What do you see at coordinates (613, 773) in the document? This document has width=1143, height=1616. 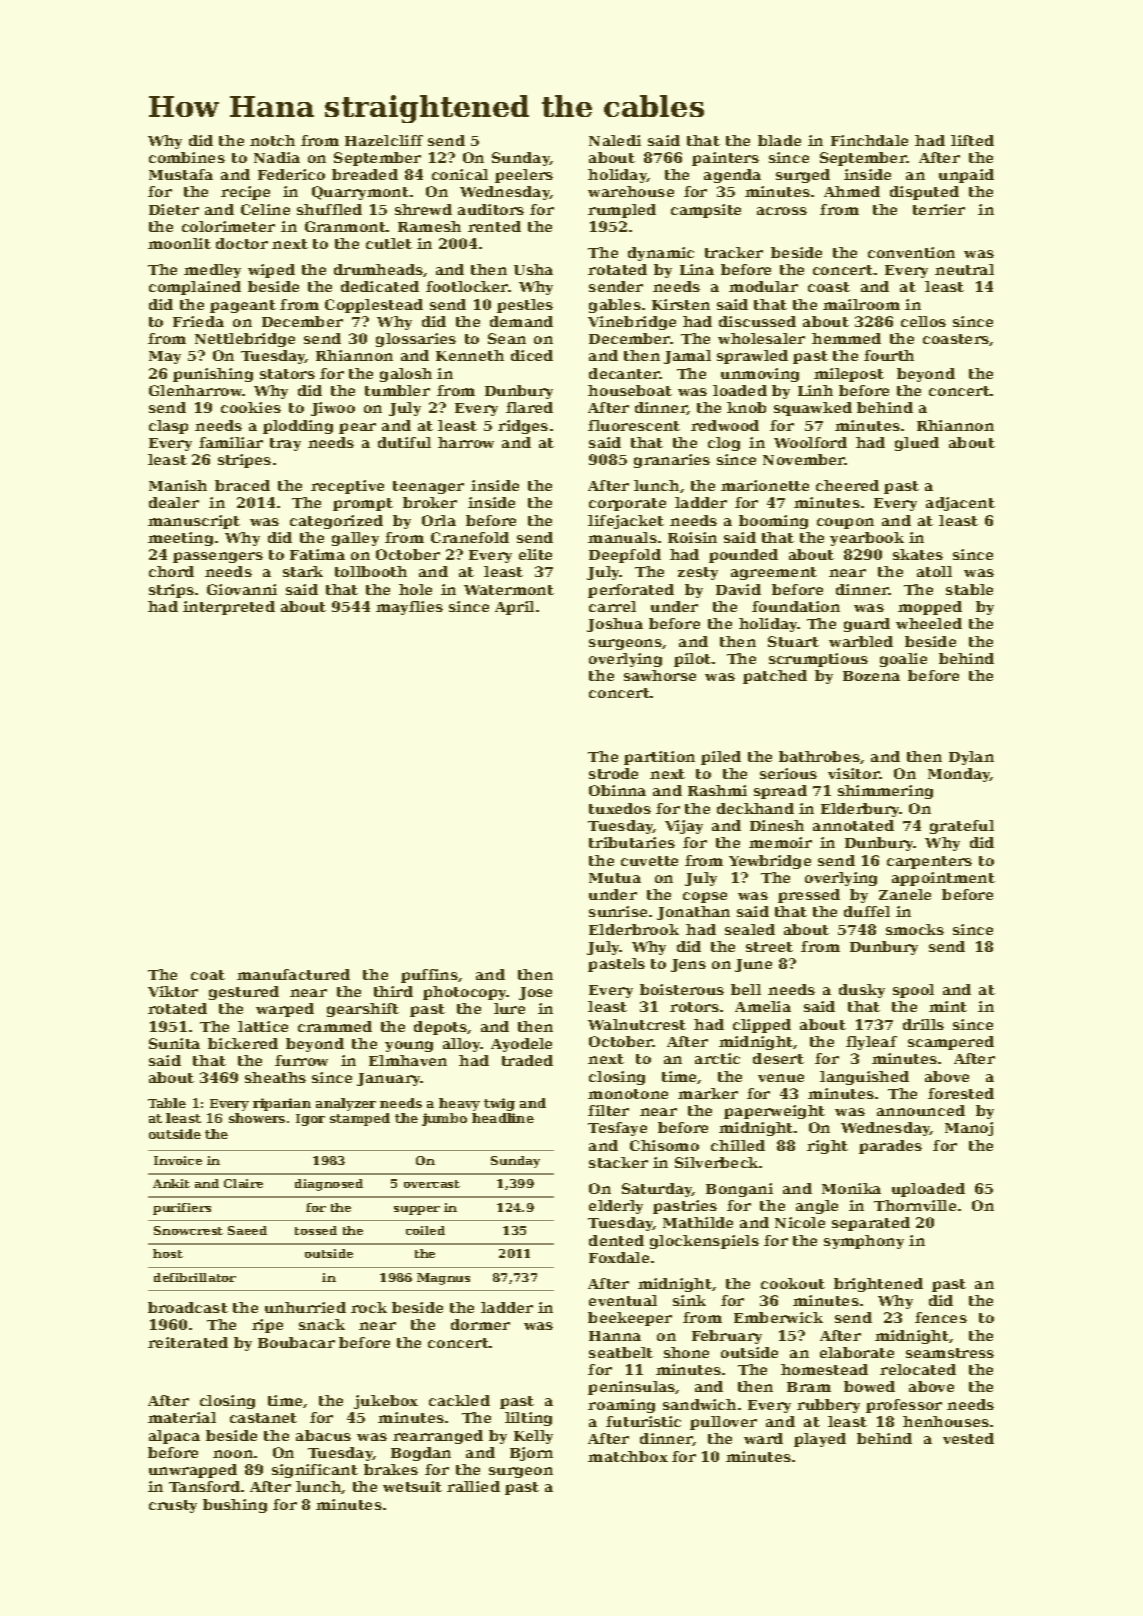 I see `strode` at bounding box center [613, 773].
